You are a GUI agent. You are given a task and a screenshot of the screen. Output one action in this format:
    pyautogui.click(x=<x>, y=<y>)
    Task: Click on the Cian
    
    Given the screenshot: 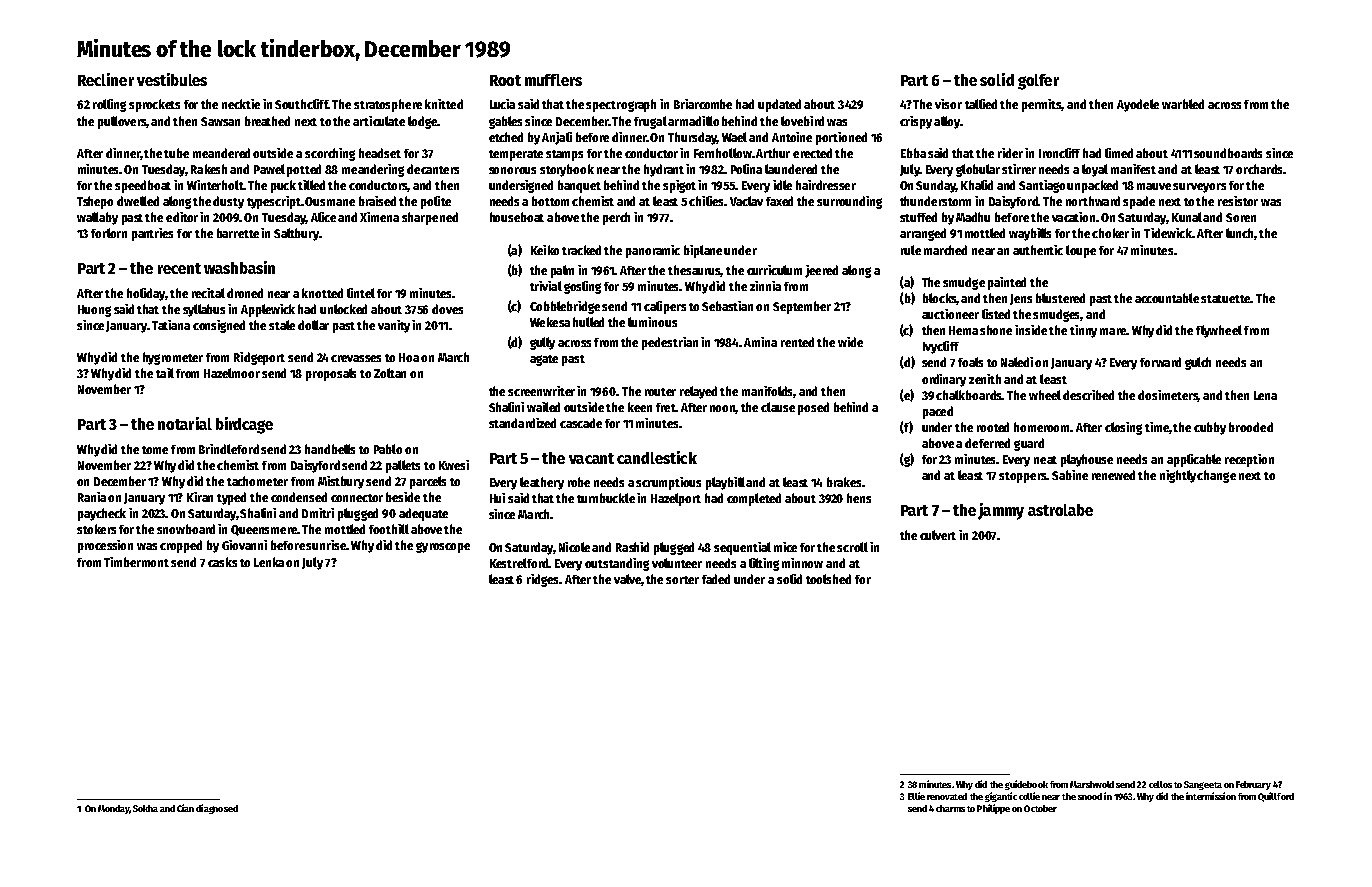 What is the action you would take?
    pyautogui.click(x=185, y=808)
